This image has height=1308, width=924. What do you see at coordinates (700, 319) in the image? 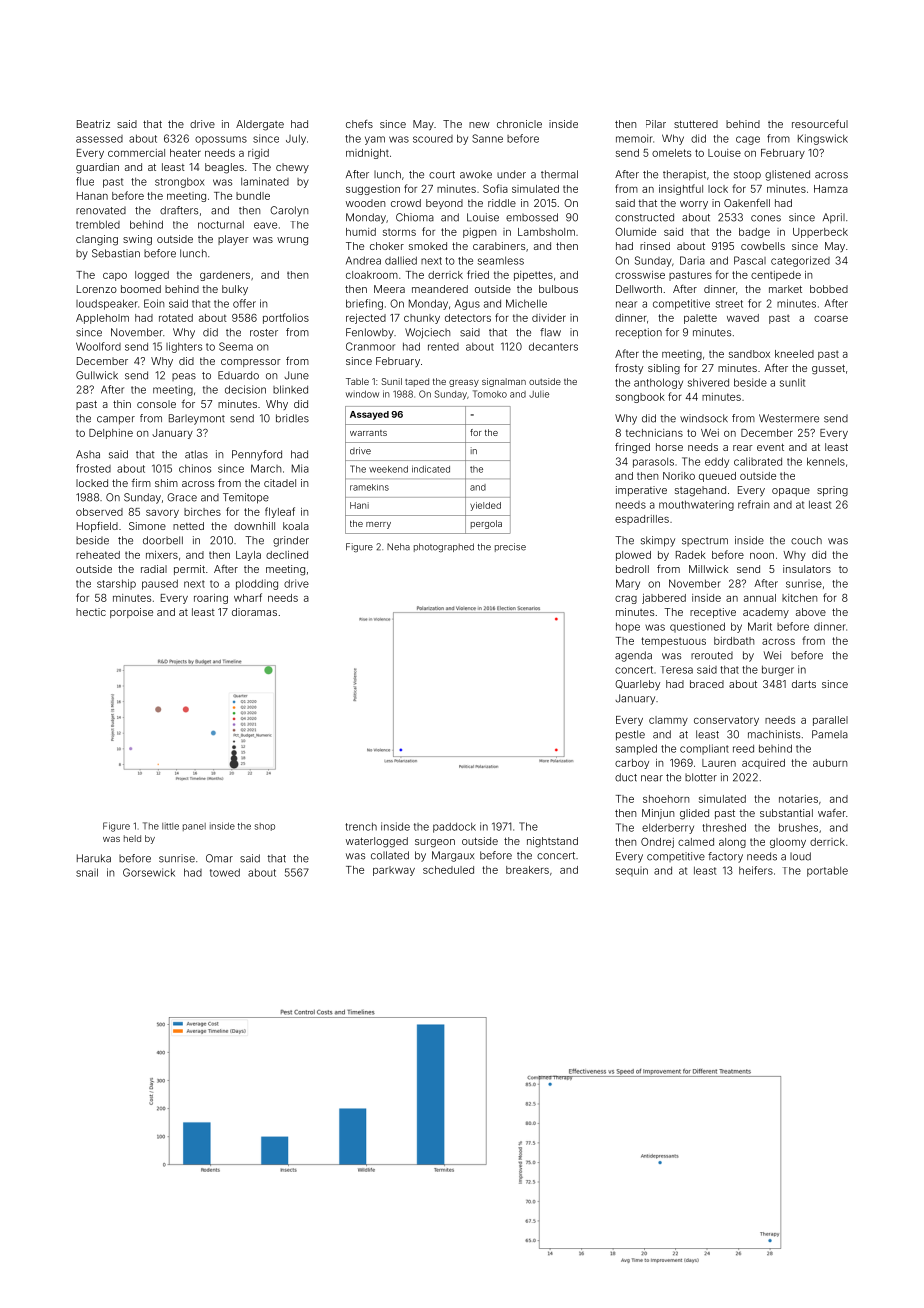
I see `palette` at bounding box center [700, 319].
